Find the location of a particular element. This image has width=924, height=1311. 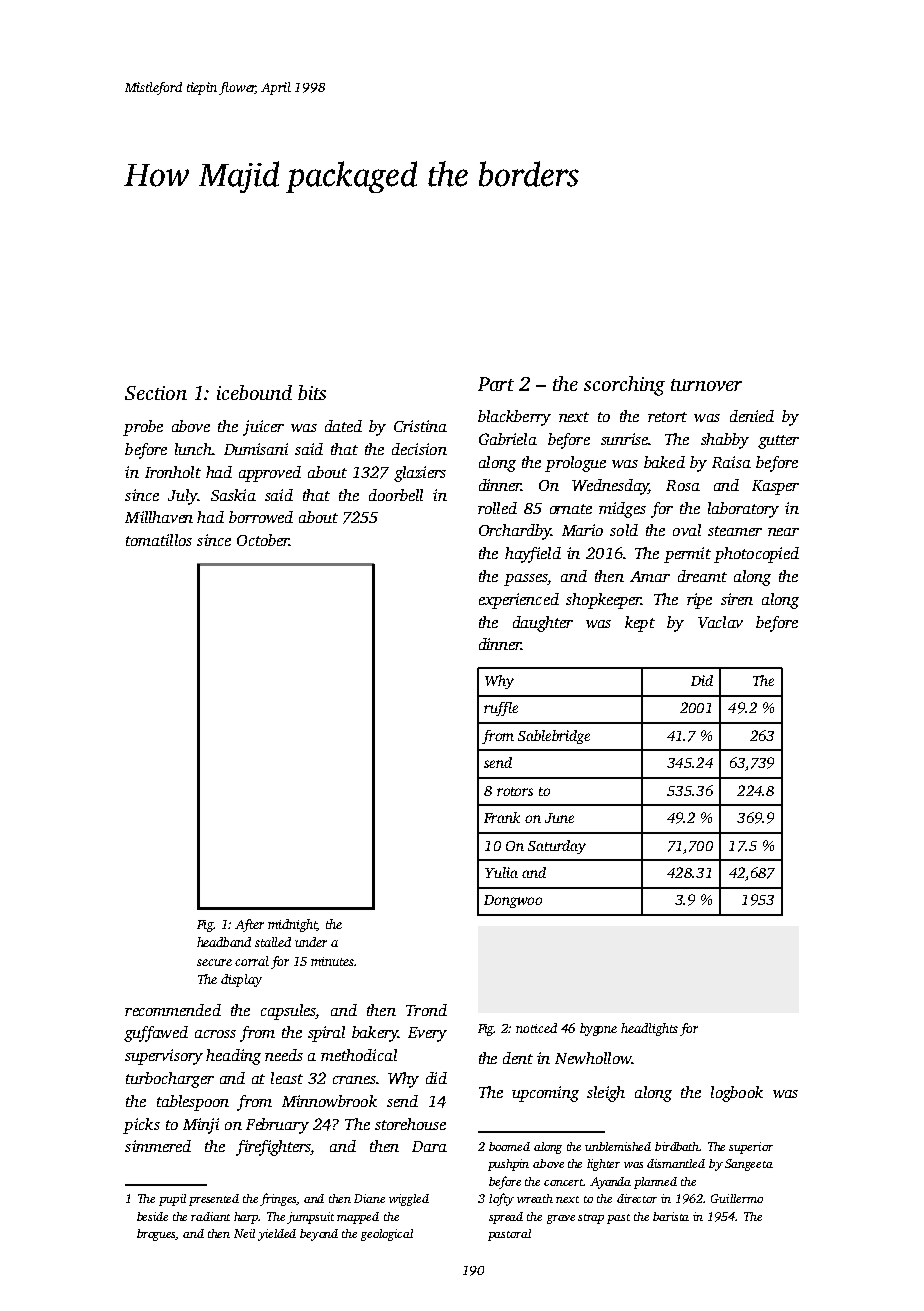

headlights is located at coordinates (649, 1029).
